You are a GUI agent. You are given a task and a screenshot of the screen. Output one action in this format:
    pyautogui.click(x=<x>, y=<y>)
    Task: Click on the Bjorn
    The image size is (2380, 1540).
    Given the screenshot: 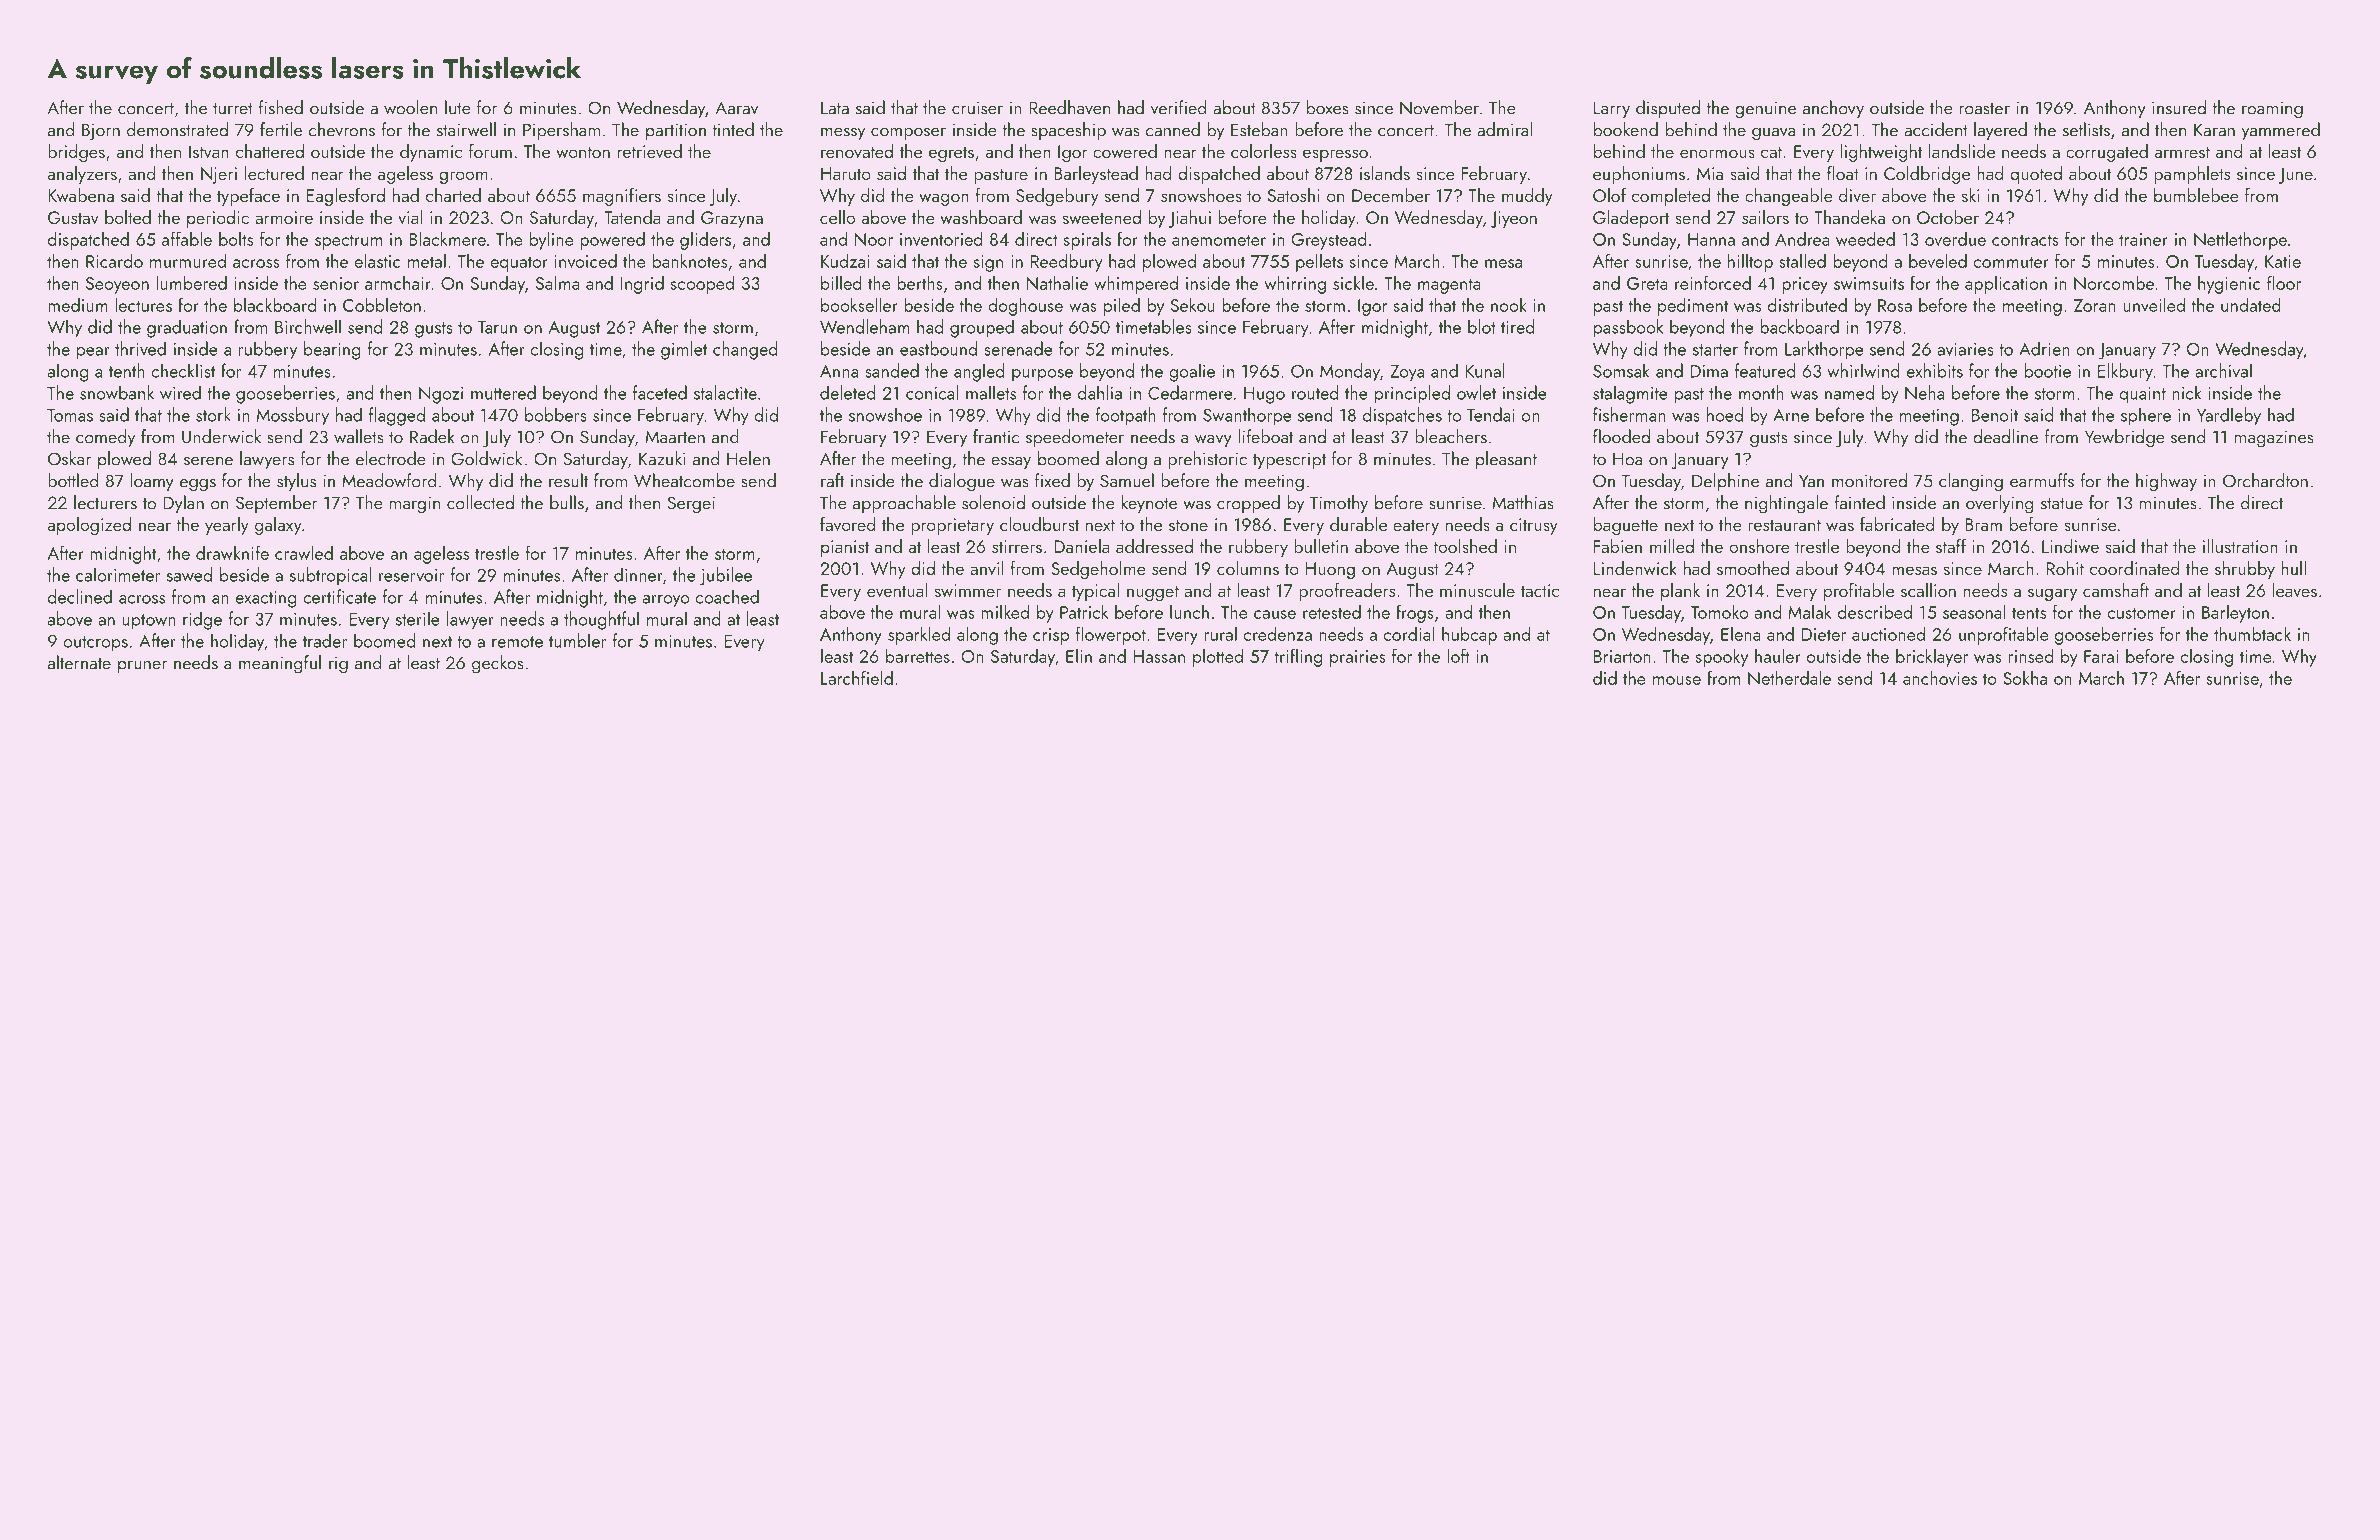 What is the action you would take?
    pyautogui.click(x=101, y=131)
